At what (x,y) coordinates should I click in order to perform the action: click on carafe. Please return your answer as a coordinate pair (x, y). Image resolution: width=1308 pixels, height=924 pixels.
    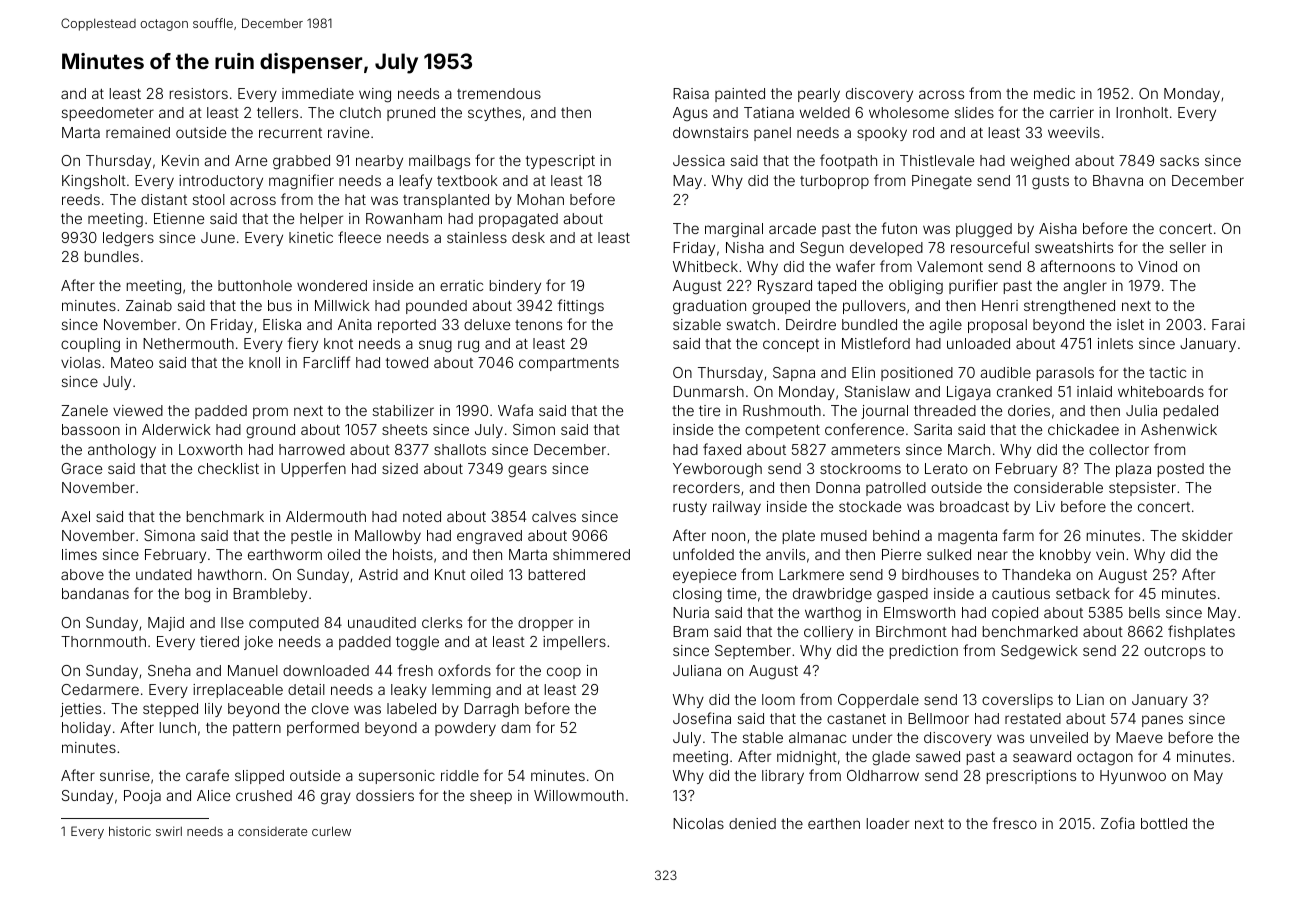
    Looking at the image, I should click on (207, 775).
